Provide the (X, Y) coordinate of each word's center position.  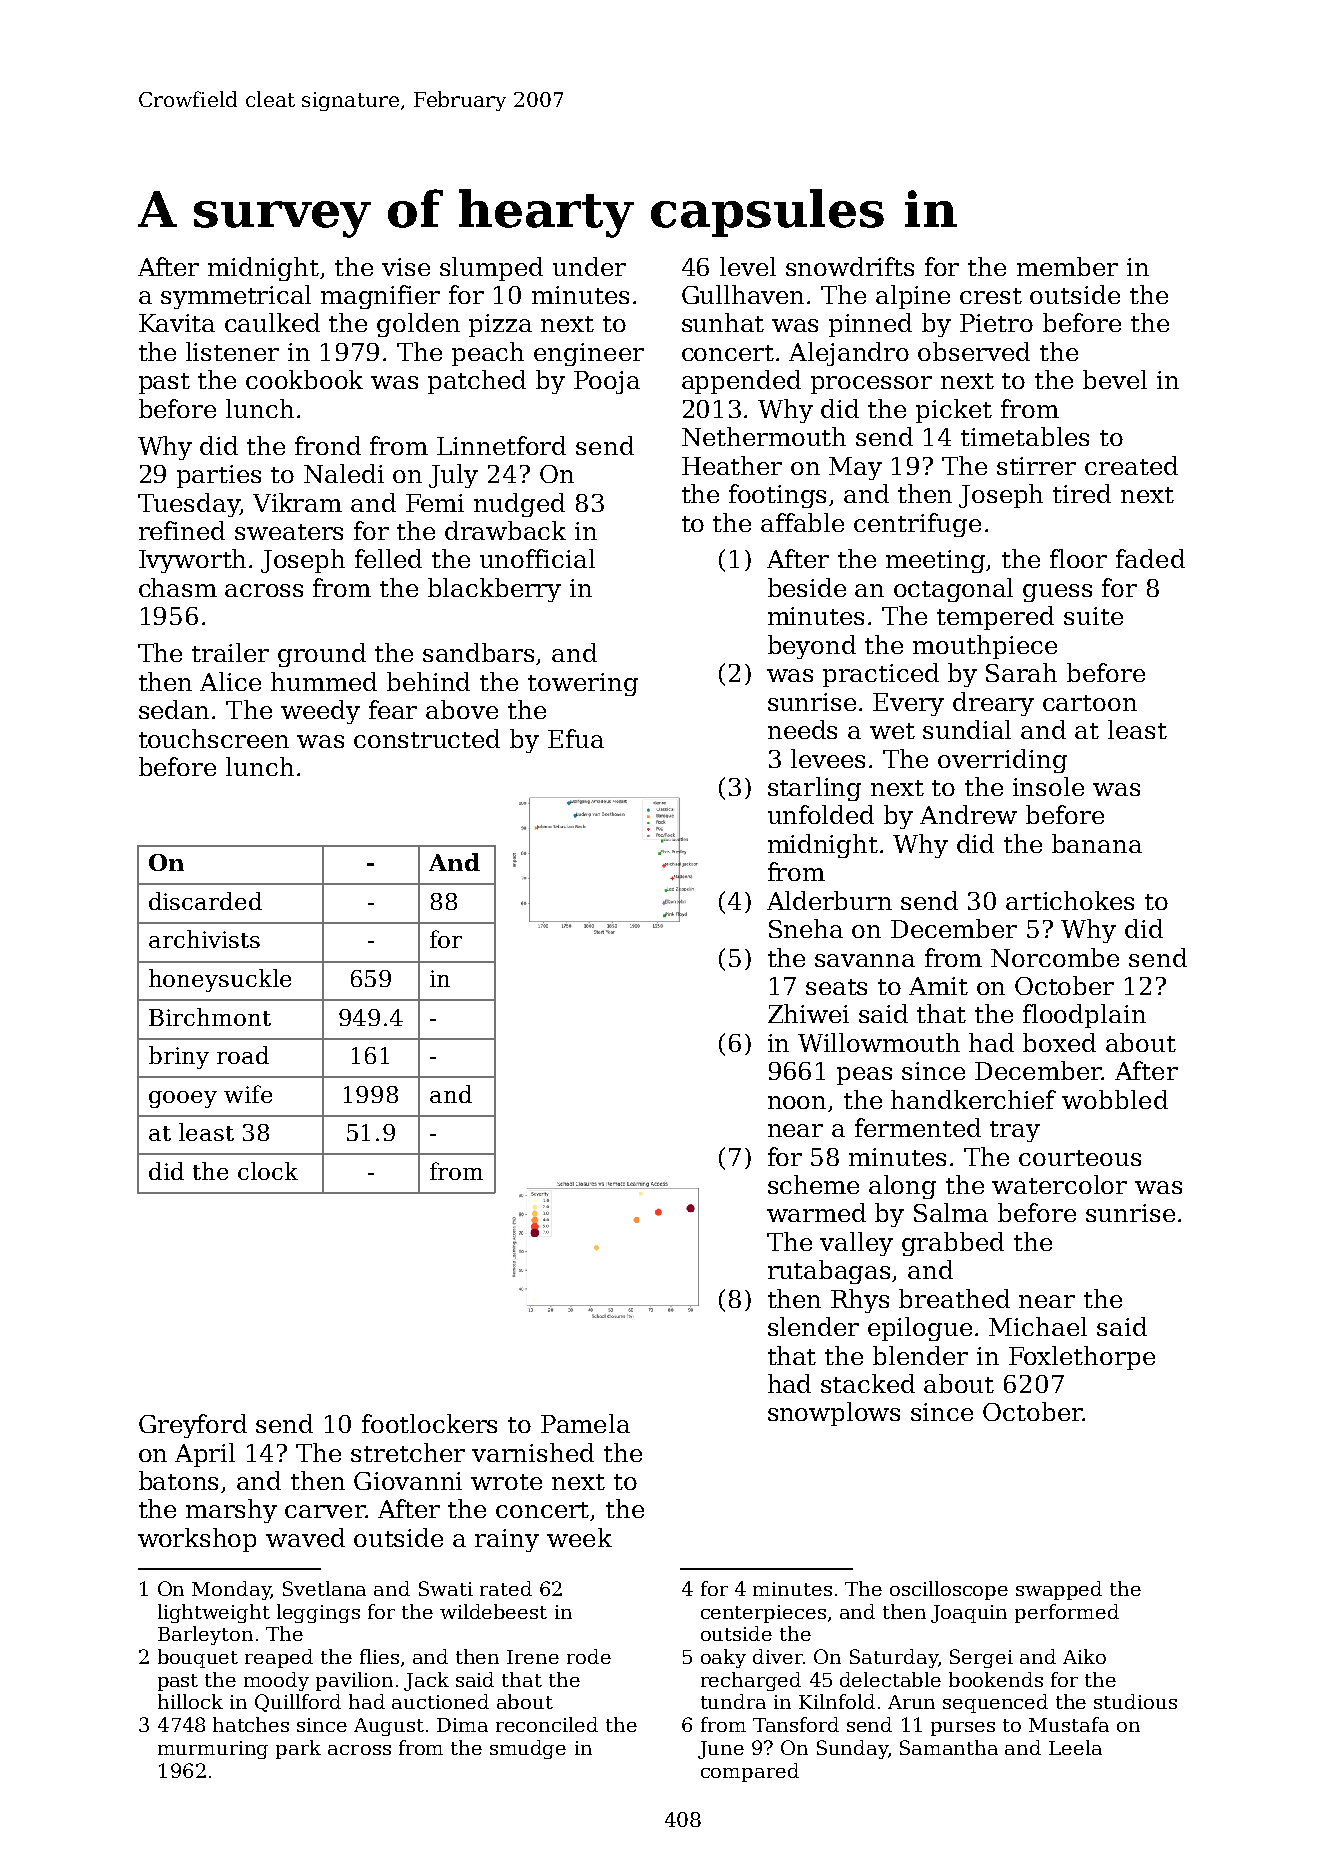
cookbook (304, 379)
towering (583, 684)
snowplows (834, 1414)
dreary (993, 704)
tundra (733, 1701)
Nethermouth (764, 436)
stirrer (1036, 466)
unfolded (821, 814)
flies (379, 1656)
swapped (1059, 1590)
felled (388, 558)
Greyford (193, 1426)
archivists (204, 939)
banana (1097, 843)
